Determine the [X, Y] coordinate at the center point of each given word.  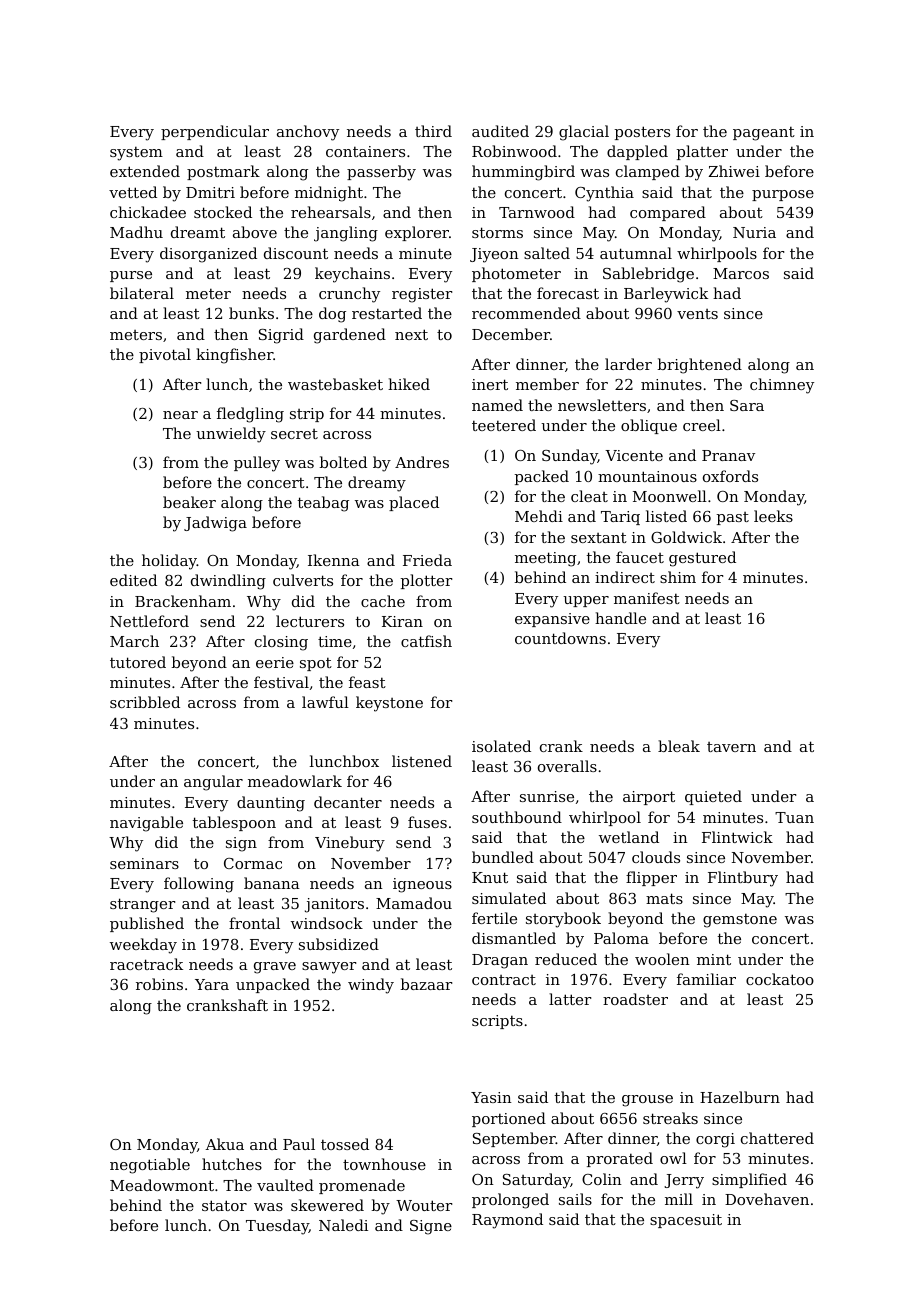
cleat [589, 496]
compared [668, 213]
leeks [773, 516]
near [180, 415]
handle [620, 618]
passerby [381, 173]
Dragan [500, 961]
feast [367, 682]
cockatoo [780, 979]
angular [213, 783]
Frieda [427, 560]
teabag [323, 504]
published [147, 924]
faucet [640, 557]
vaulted [285, 1185]
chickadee [148, 212]
